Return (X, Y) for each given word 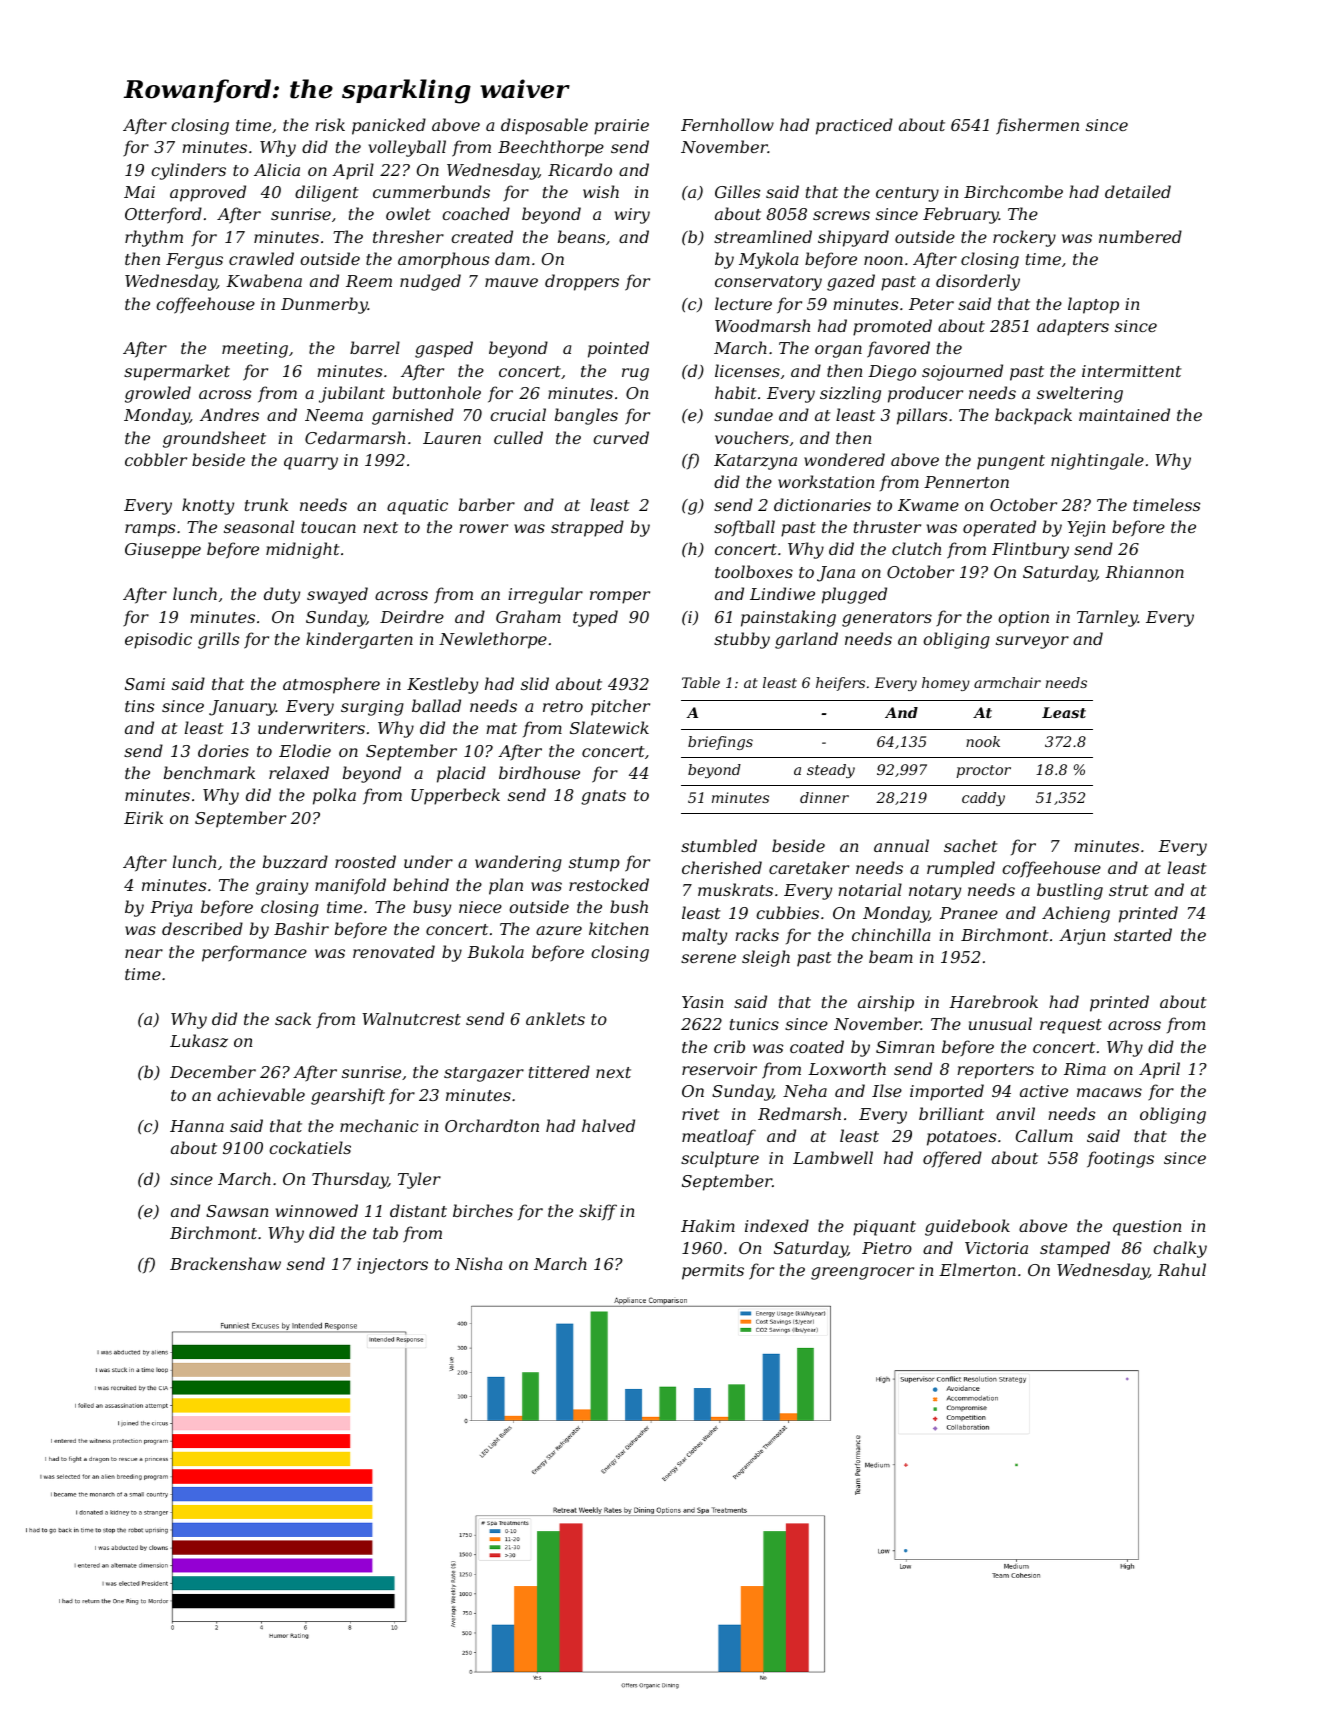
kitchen (618, 928)
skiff (598, 1212)
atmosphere (331, 685)
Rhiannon (1144, 571)
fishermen (1037, 126)
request (1071, 1026)
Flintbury (1030, 550)
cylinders (188, 171)
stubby (742, 640)
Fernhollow (727, 124)
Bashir (301, 928)
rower (483, 528)
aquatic (417, 507)
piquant (884, 1228)
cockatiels (310, 1147)
